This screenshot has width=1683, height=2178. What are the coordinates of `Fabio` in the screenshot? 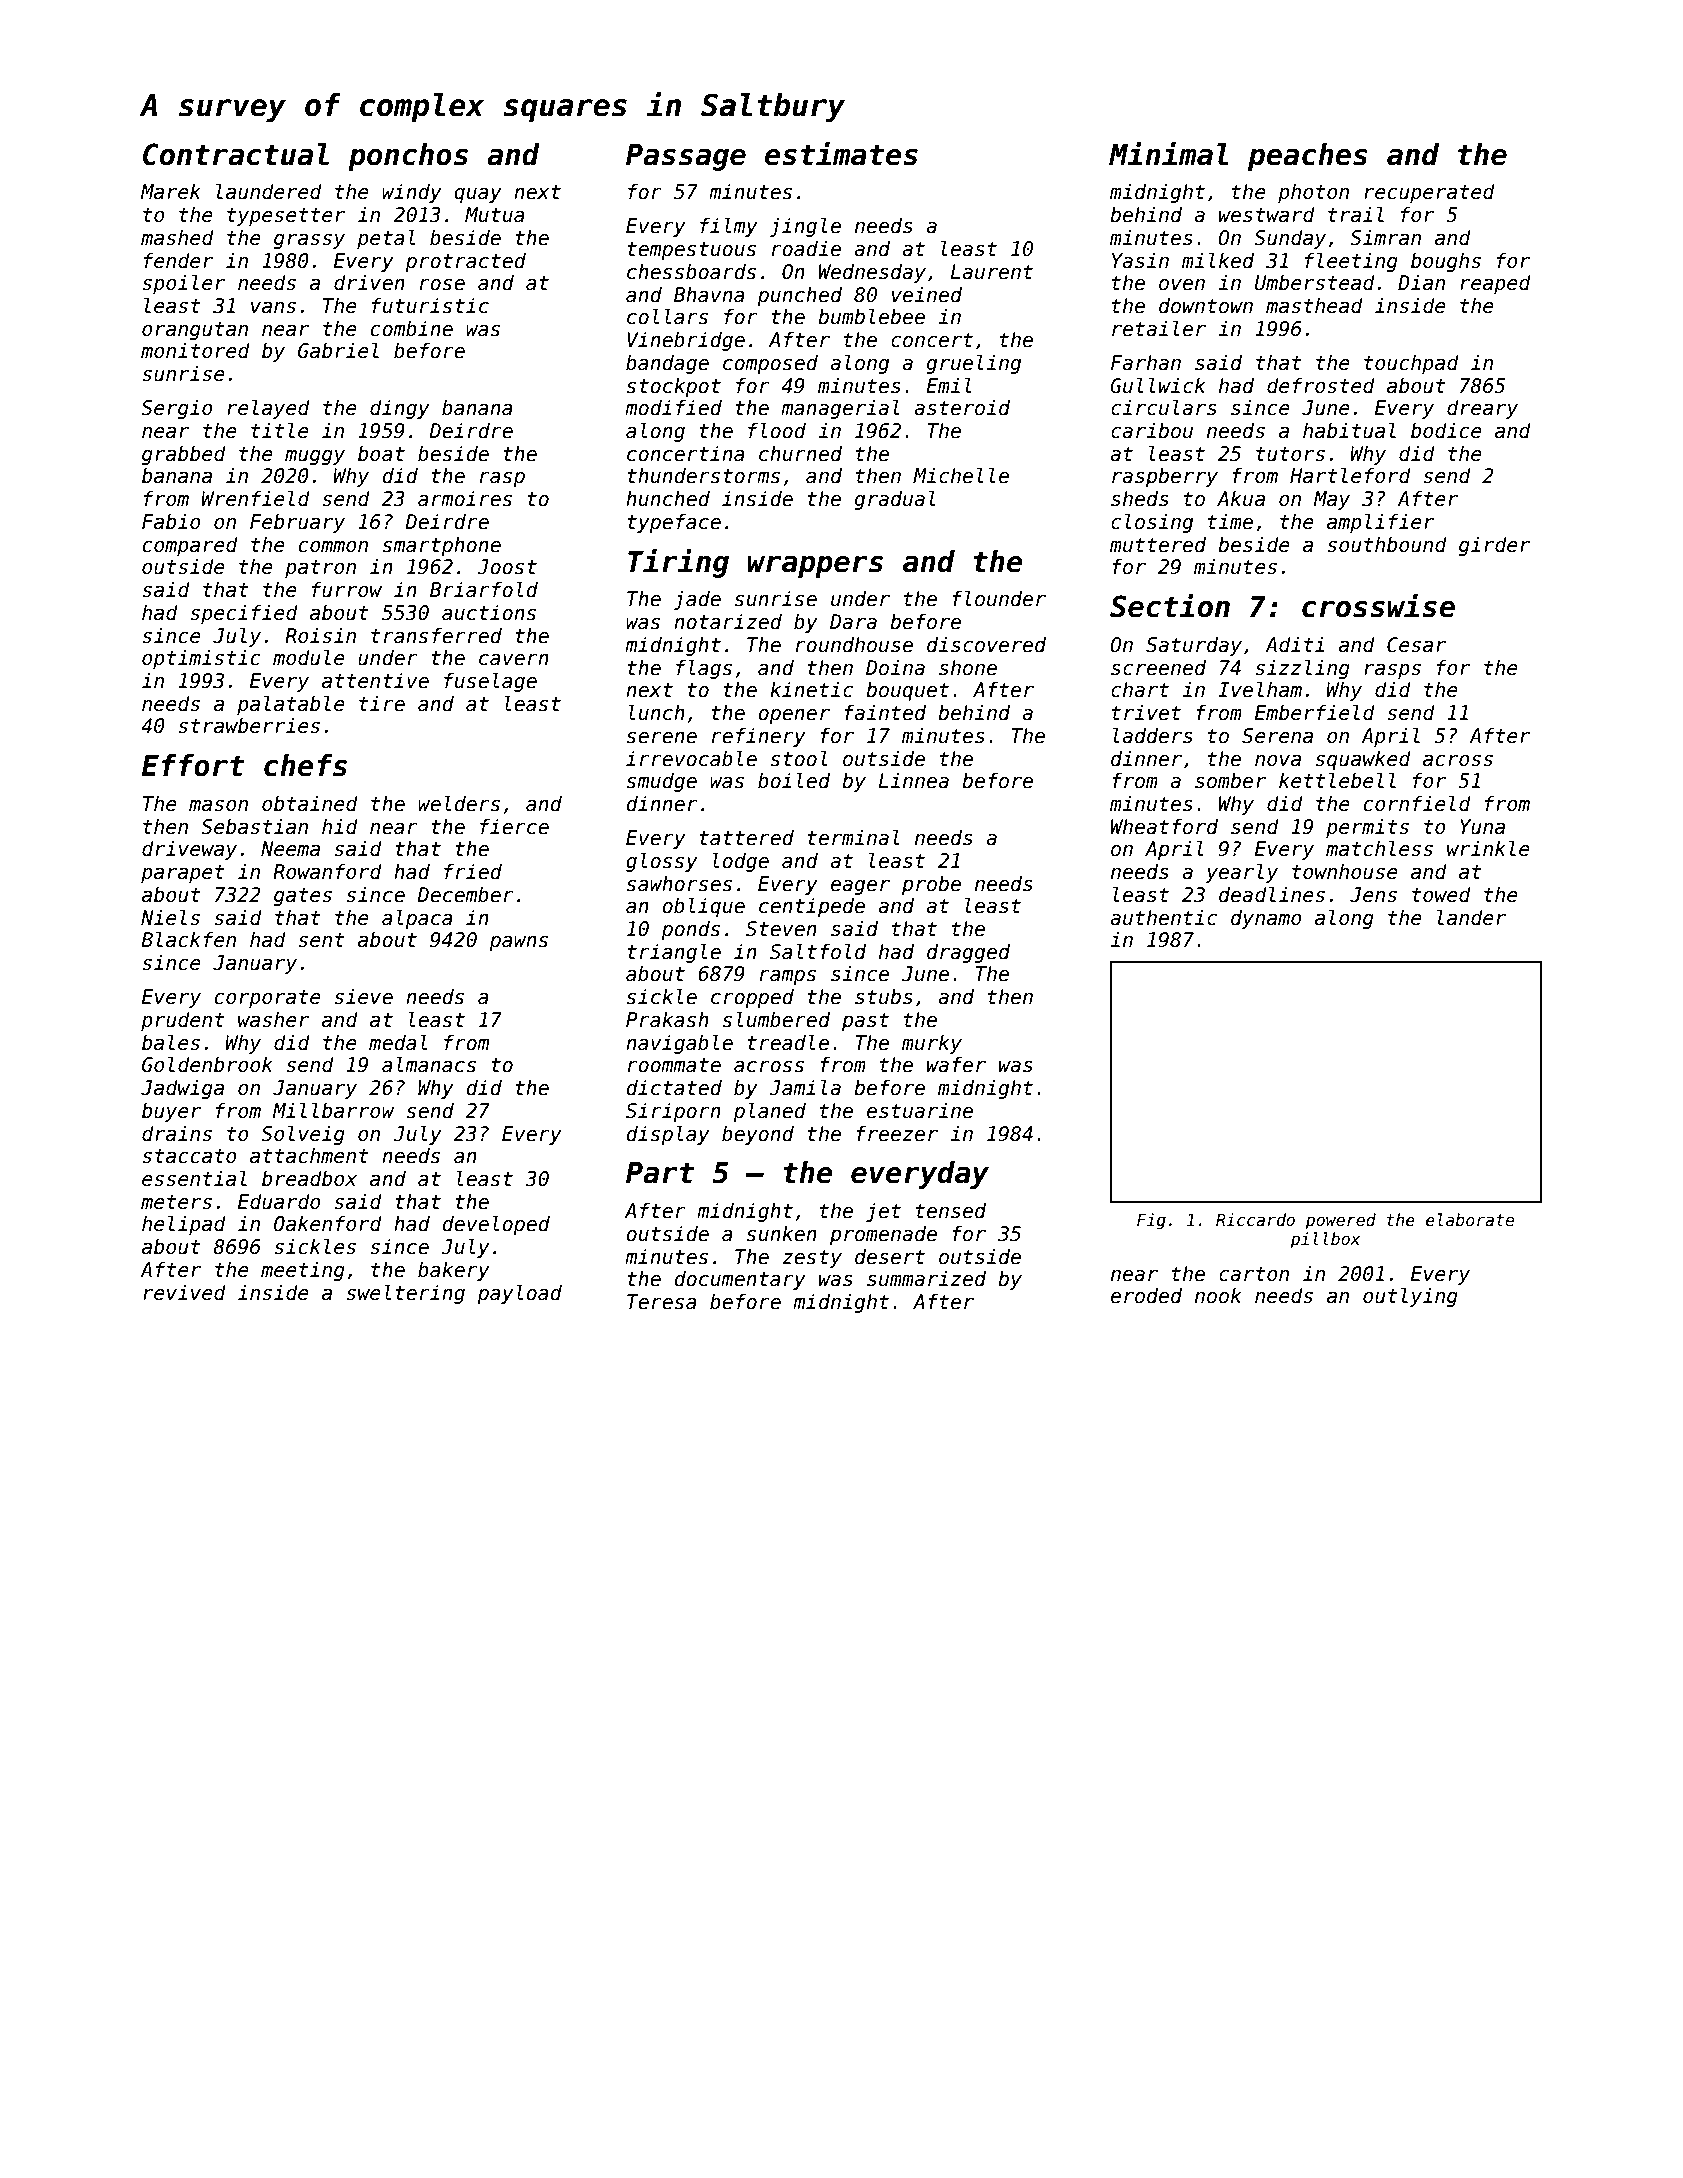 It's located at (171, 521).
